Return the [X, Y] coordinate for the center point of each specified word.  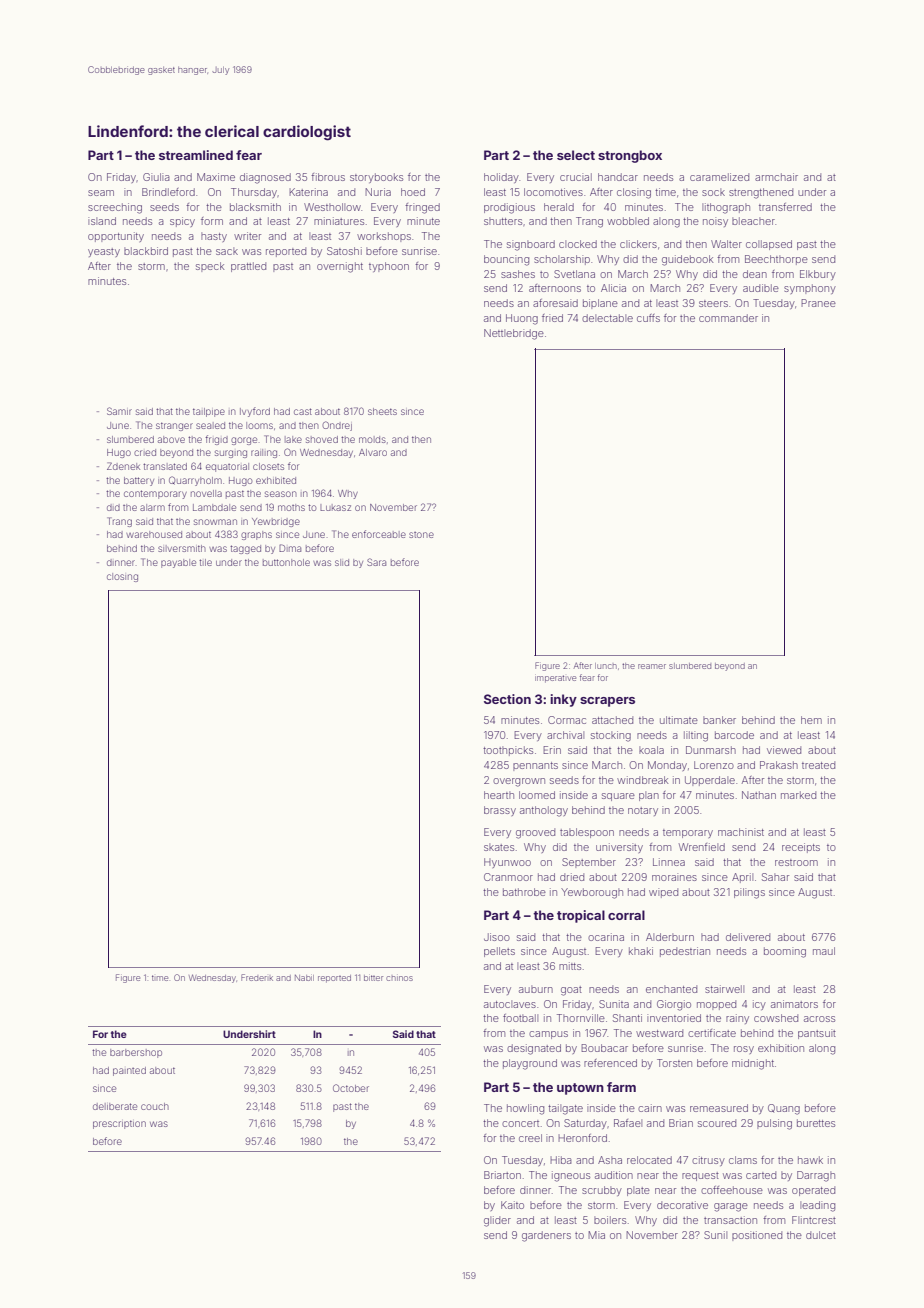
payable [178, 563]
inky [563, 700]
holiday [501, 178]
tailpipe [209, 412]
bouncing [506, 260]
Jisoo [497, 937]
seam [101, 193]
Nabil [304, 977]
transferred [785, 207]
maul [824, 951]
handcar [618, 177]
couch [155, 1106]
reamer [652, 666]
